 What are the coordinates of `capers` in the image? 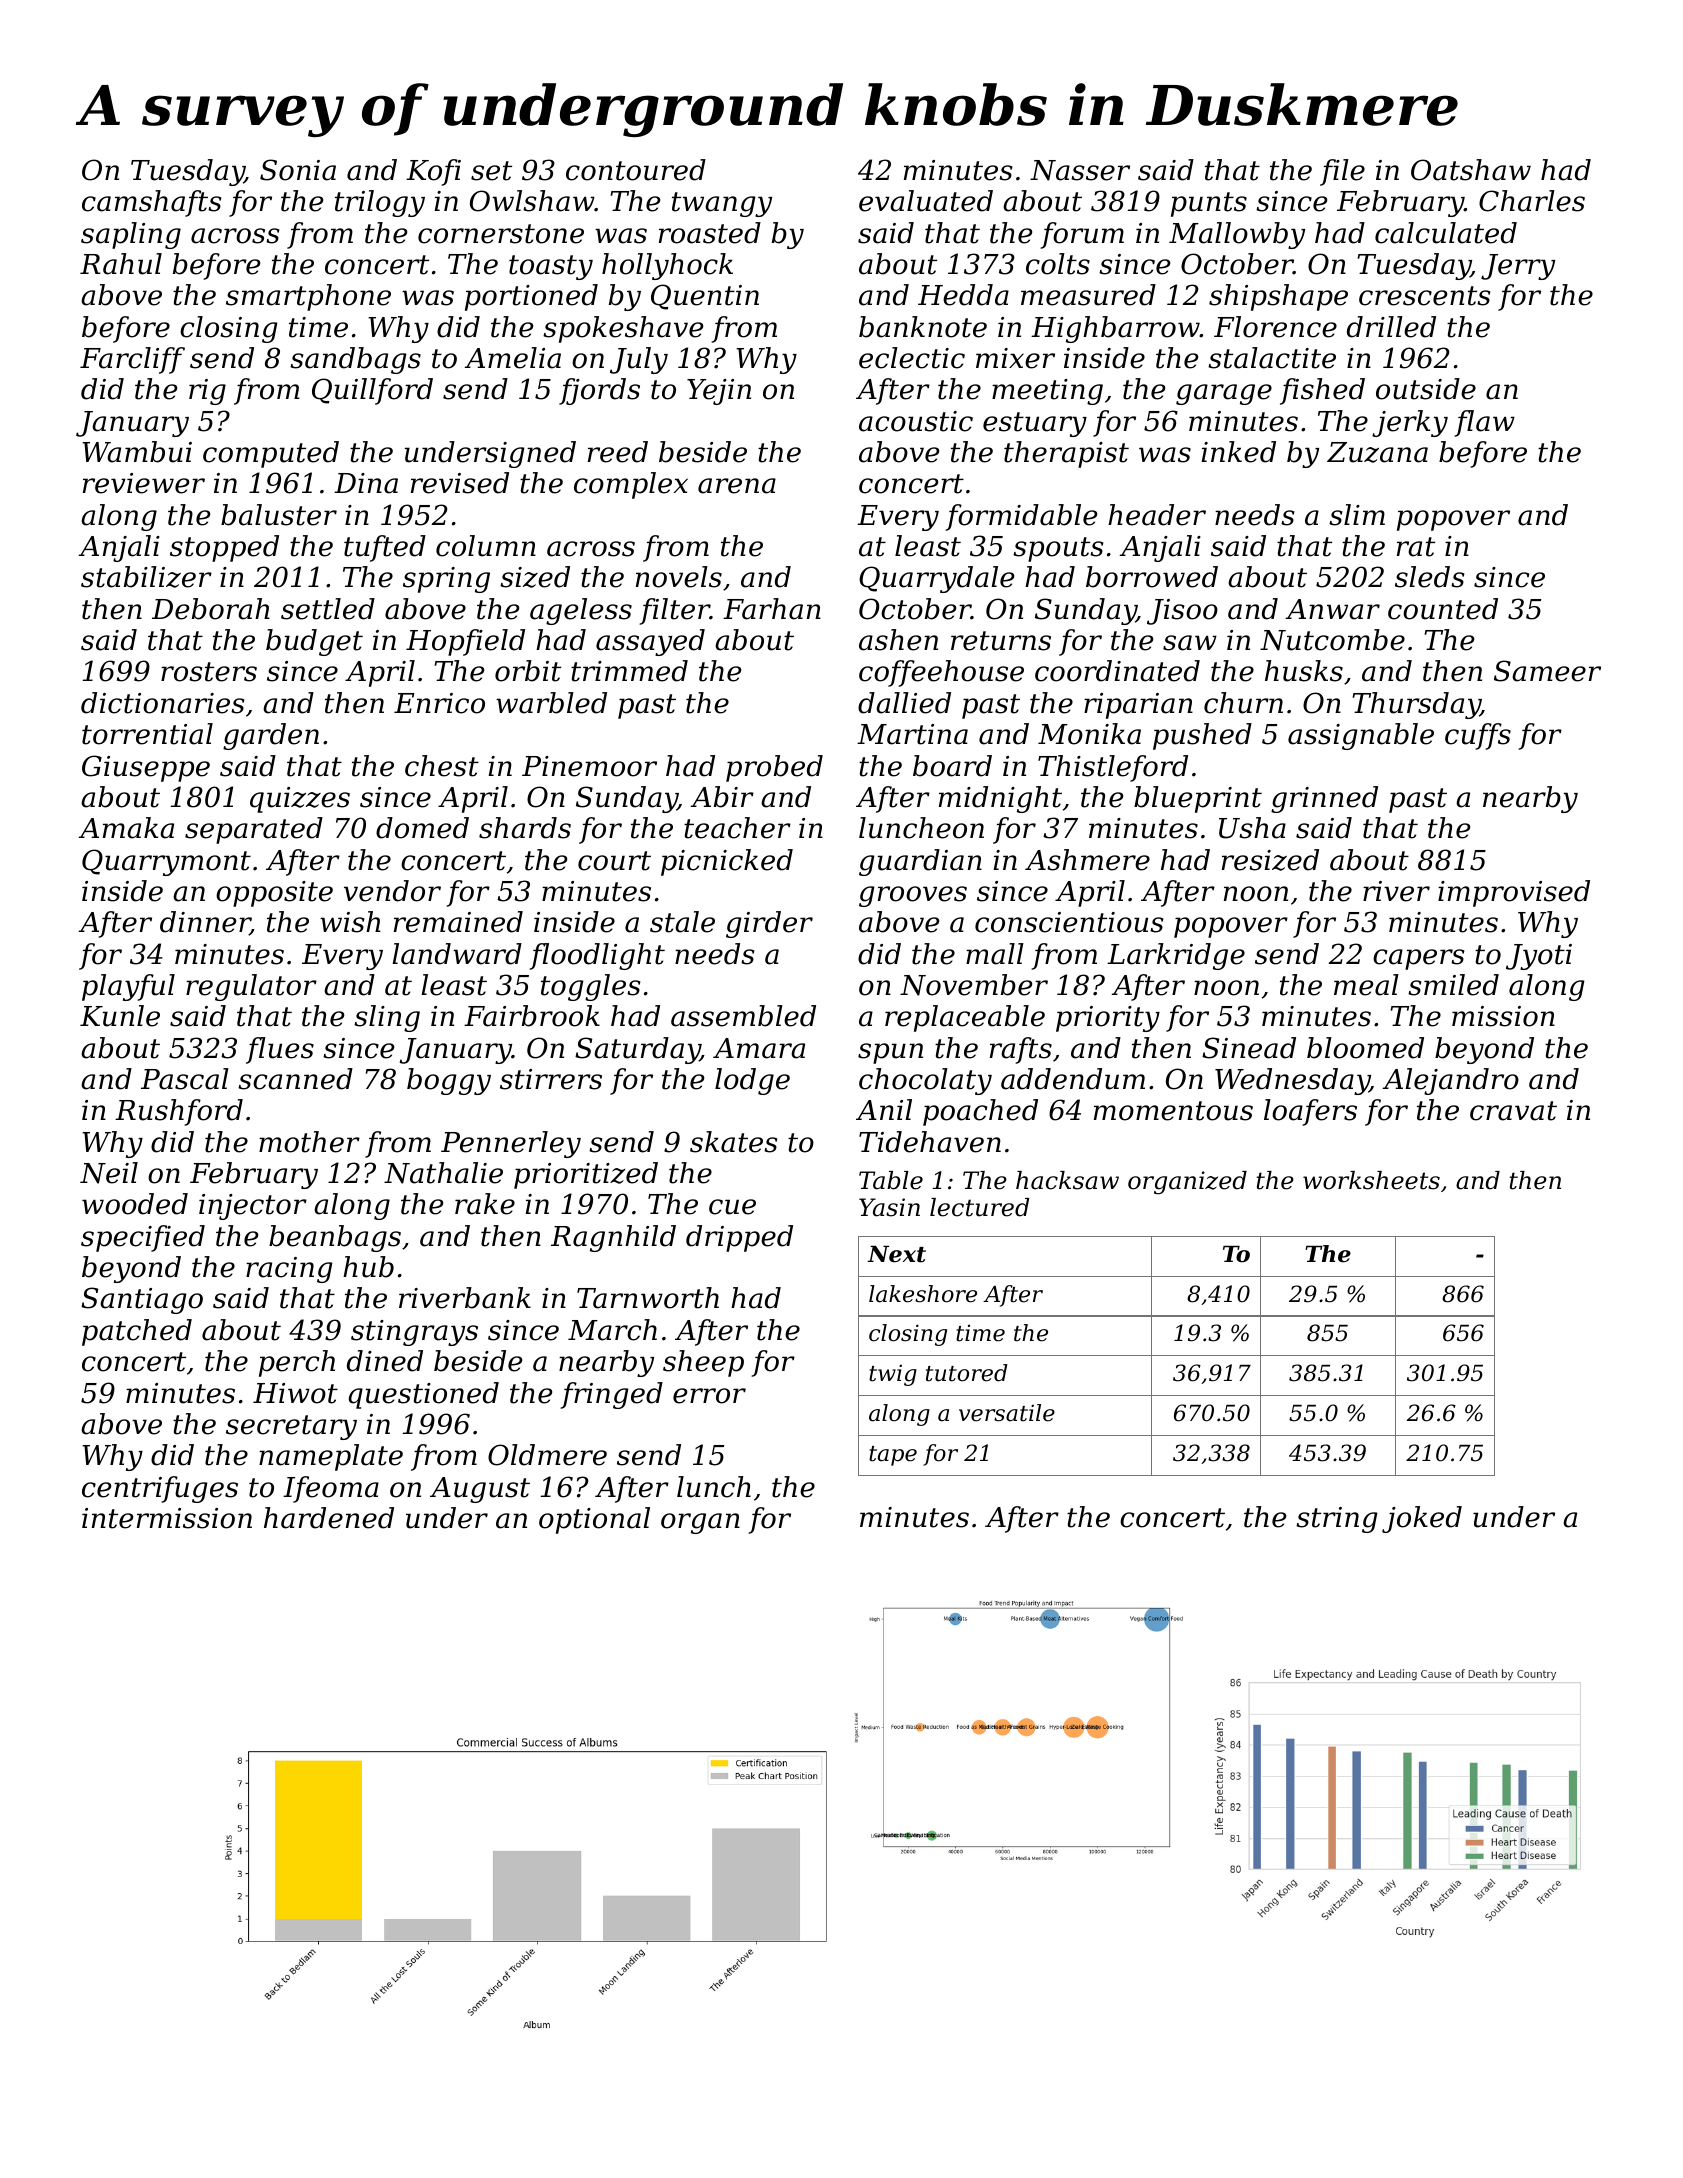 It's located at (1418, 959).
